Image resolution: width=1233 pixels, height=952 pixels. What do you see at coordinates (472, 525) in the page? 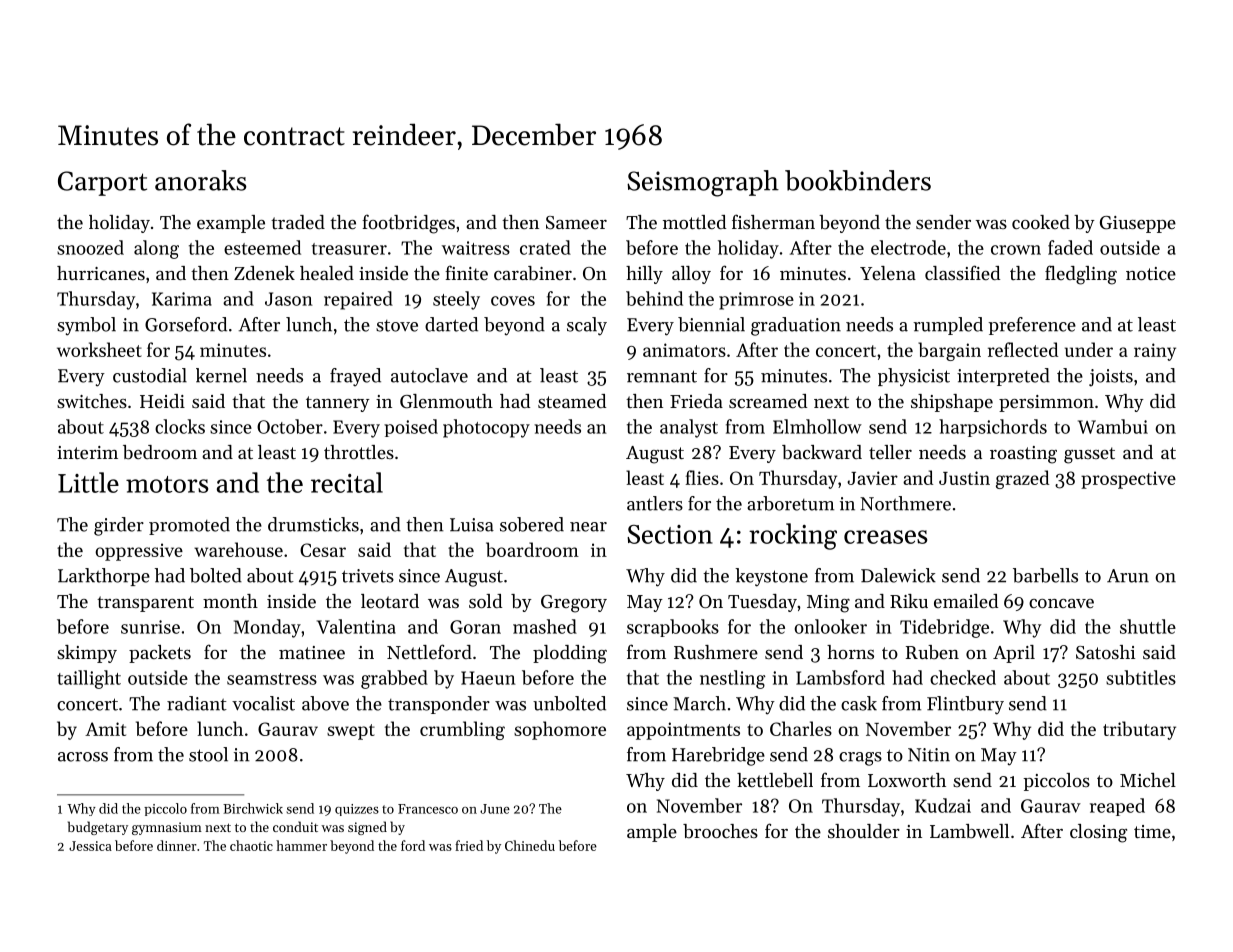
I see `Luisa` at bounding box center [472, 525].
